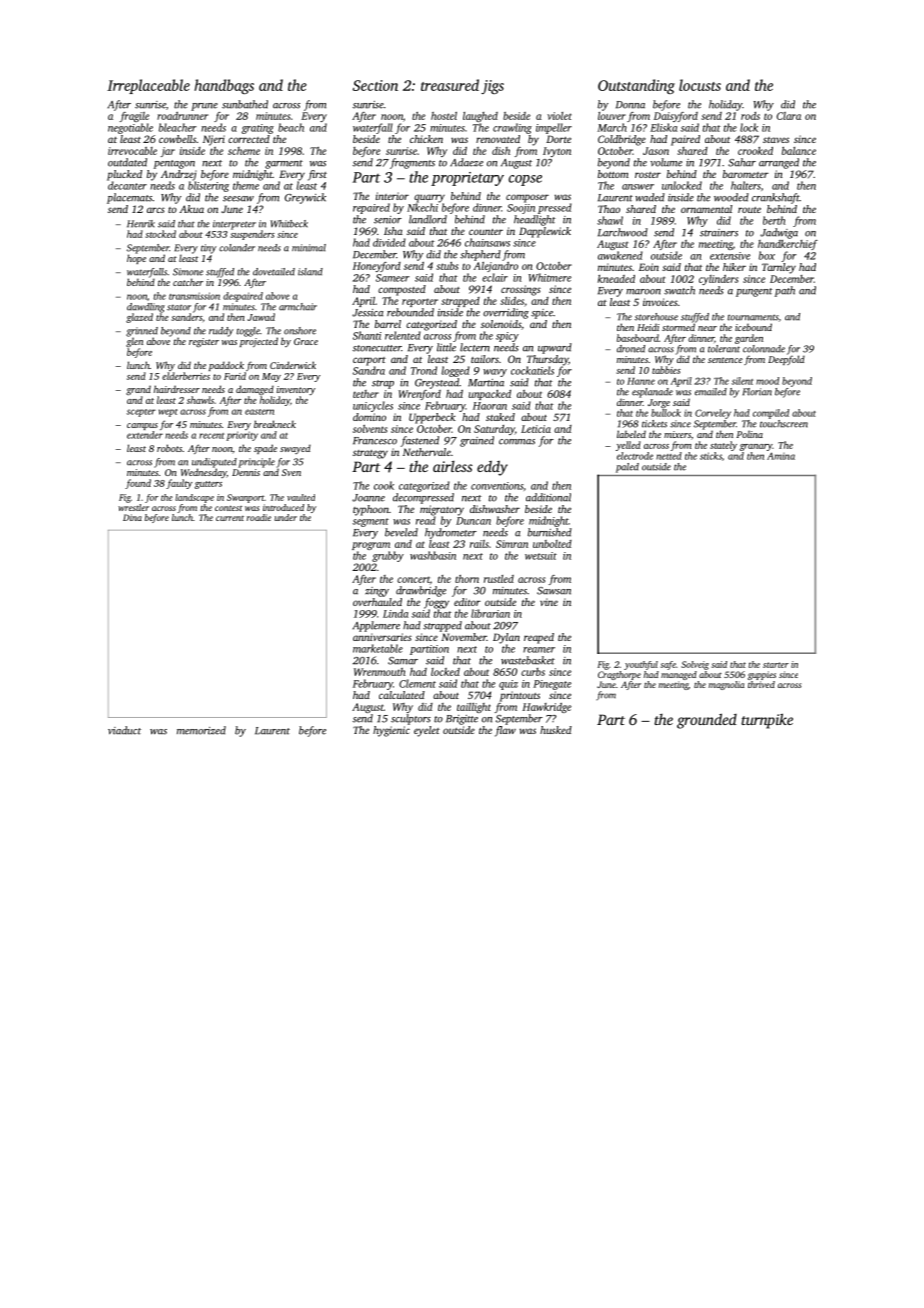  What do you see at coordinates (265, 449) in the screenshot?
I see `spade` at bounding box center [265, 449].
